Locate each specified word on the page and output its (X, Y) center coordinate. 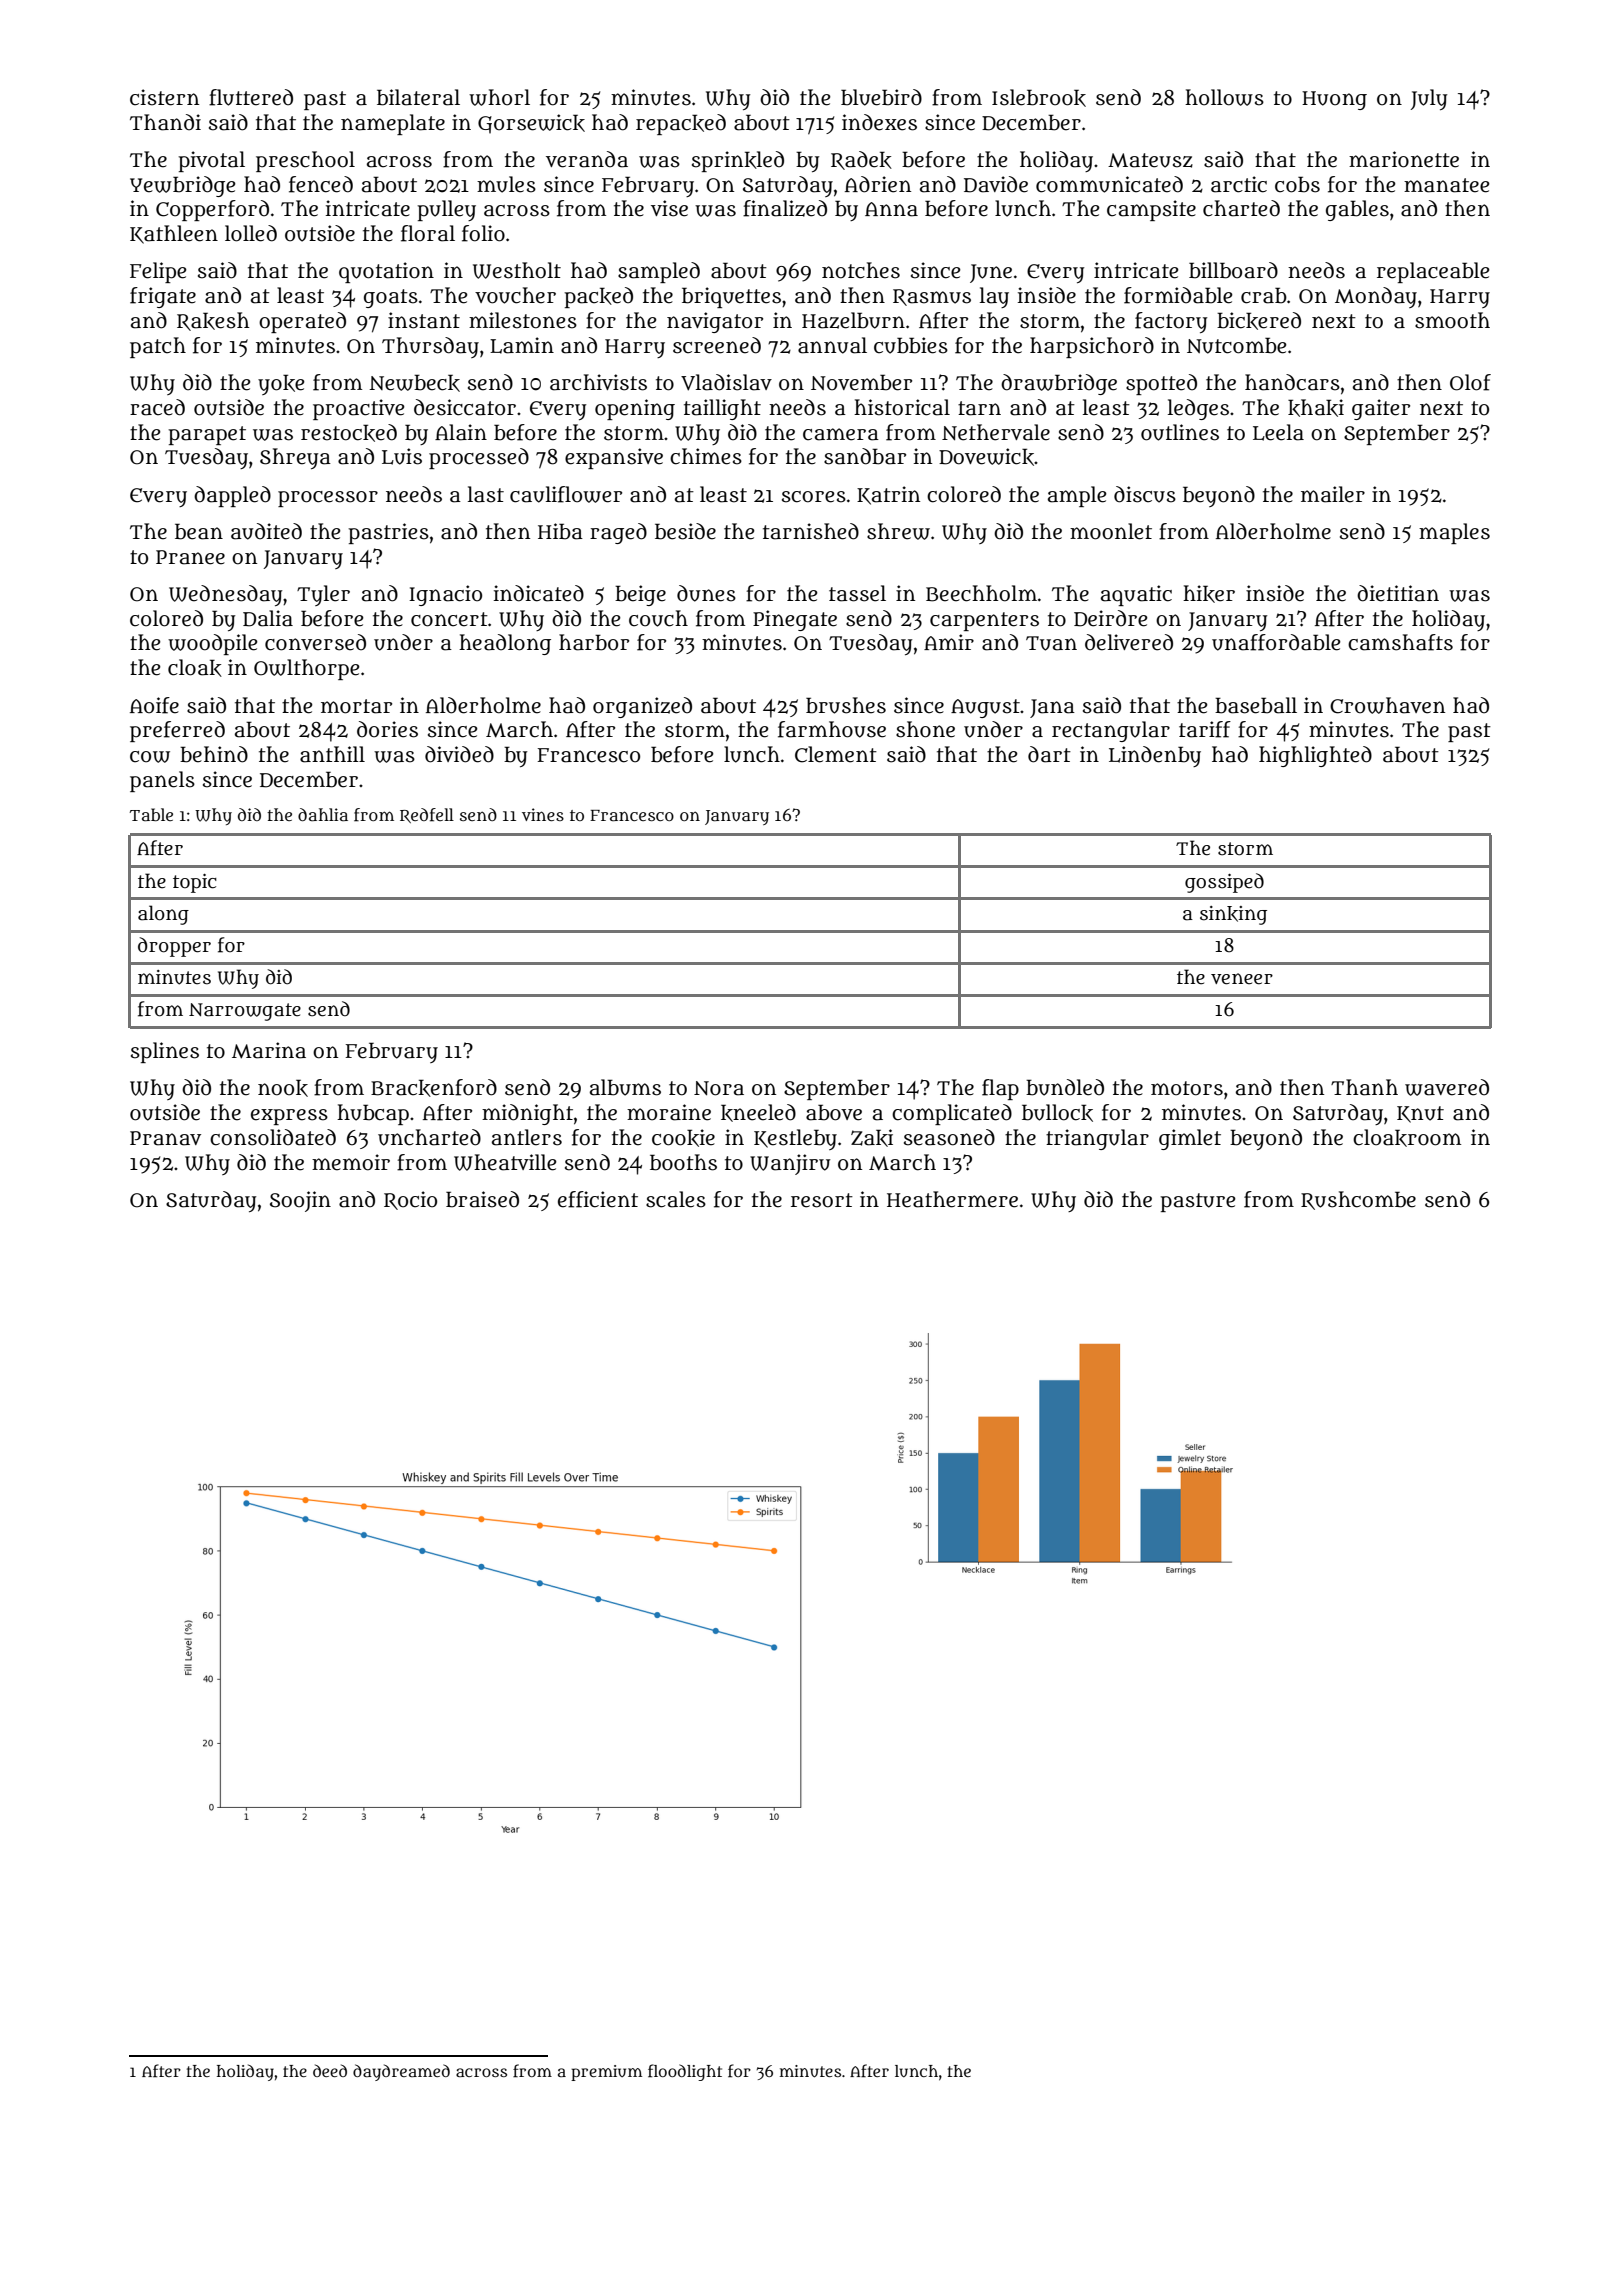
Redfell (427, 815)
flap (1000, 1089)
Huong (1334, 100)
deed (330, 2070)
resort (822, 1200)
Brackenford (434, 1088)
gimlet (1190, 1139)
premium (606, 2073)
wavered (1447, 1087)
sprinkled (738, 161)
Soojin (300, 1201)
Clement (836, 754)
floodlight (685, 2072)
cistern (164, 97)
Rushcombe (1358, 1200)
